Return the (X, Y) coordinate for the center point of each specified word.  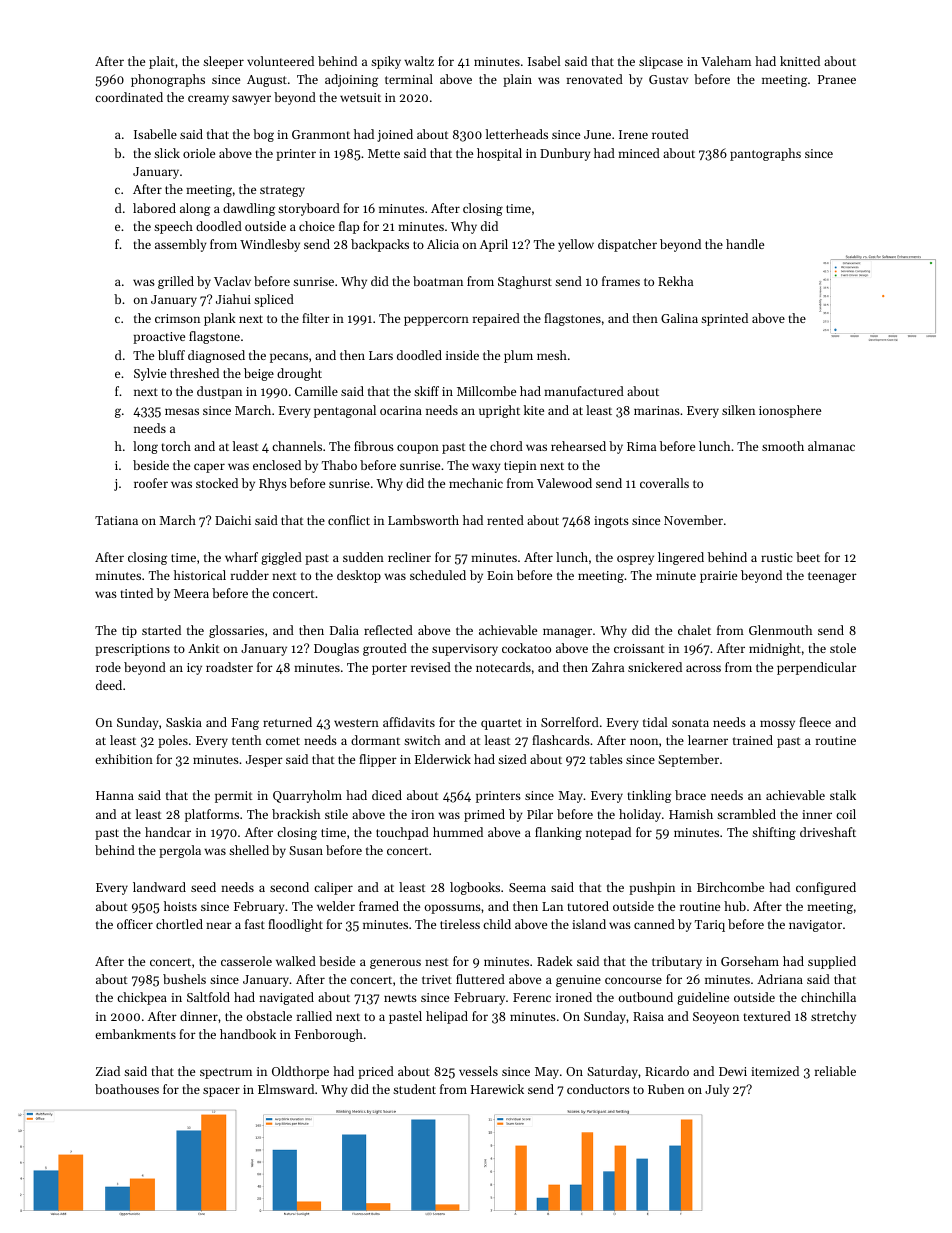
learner (708, 740)
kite (534, 410)
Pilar (540, 814)
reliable (835, 1071)
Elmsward (286, 1089)
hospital (499, 154)
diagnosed (216, 356)
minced (639, 153)
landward (159, 887)
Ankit (203, 648)
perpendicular (817, 668)
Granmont (321, 134)
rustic (777, 557)
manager (567, 633)
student (414, 1089)
